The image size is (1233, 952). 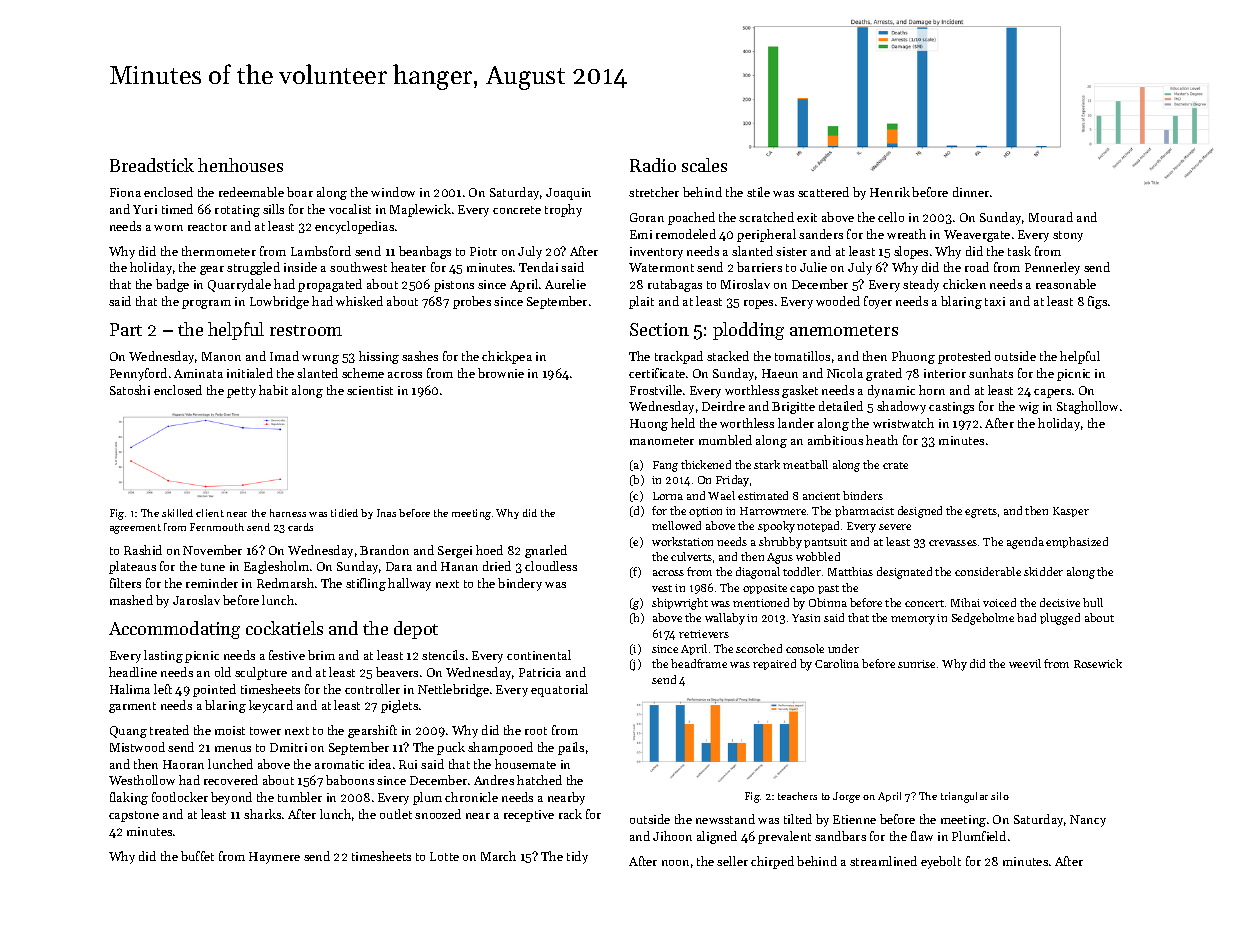 I want to click on dinner, so click(x=971, y=192).
